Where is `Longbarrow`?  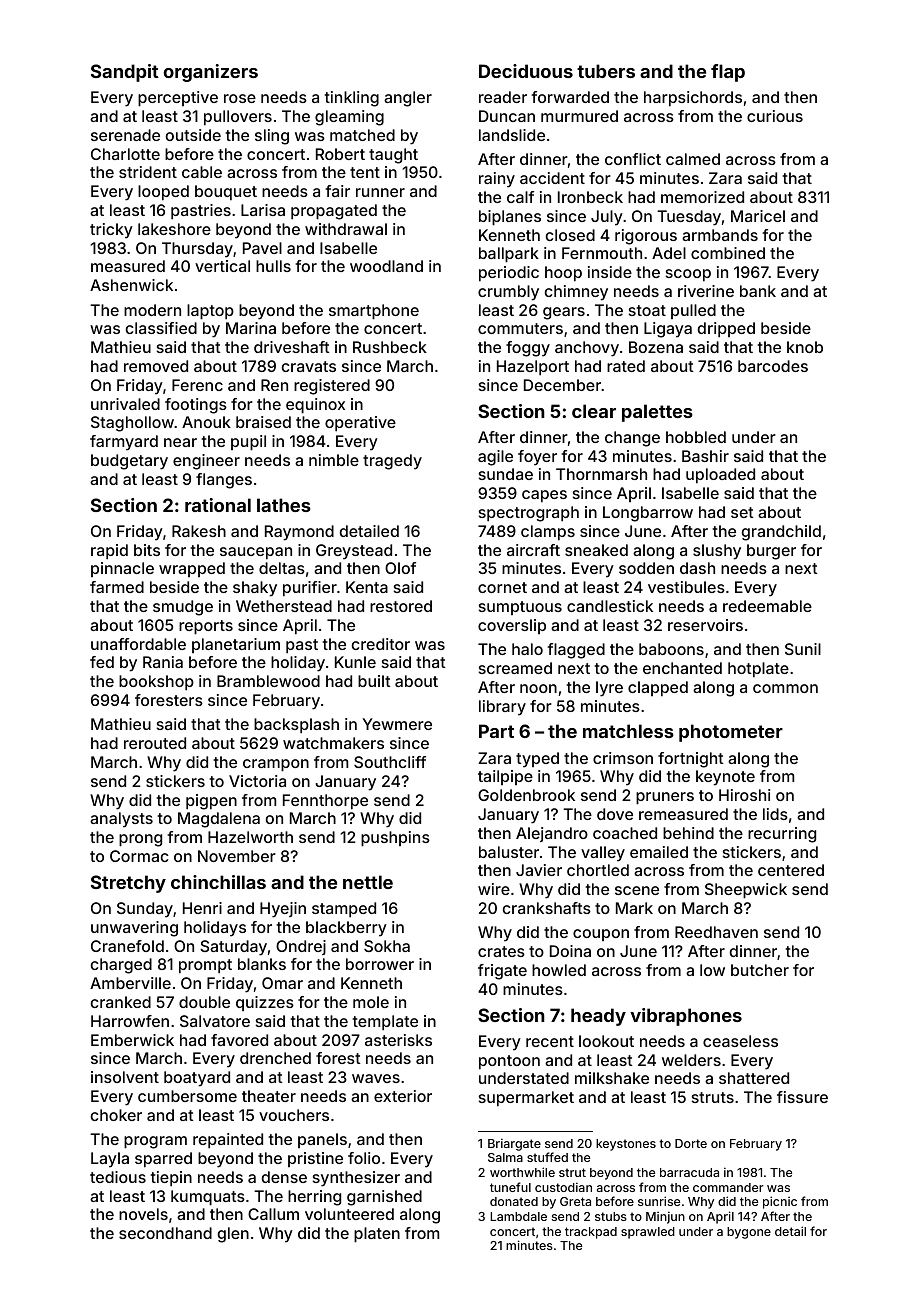 Longbarrow is located at coordinates (648, 514).
